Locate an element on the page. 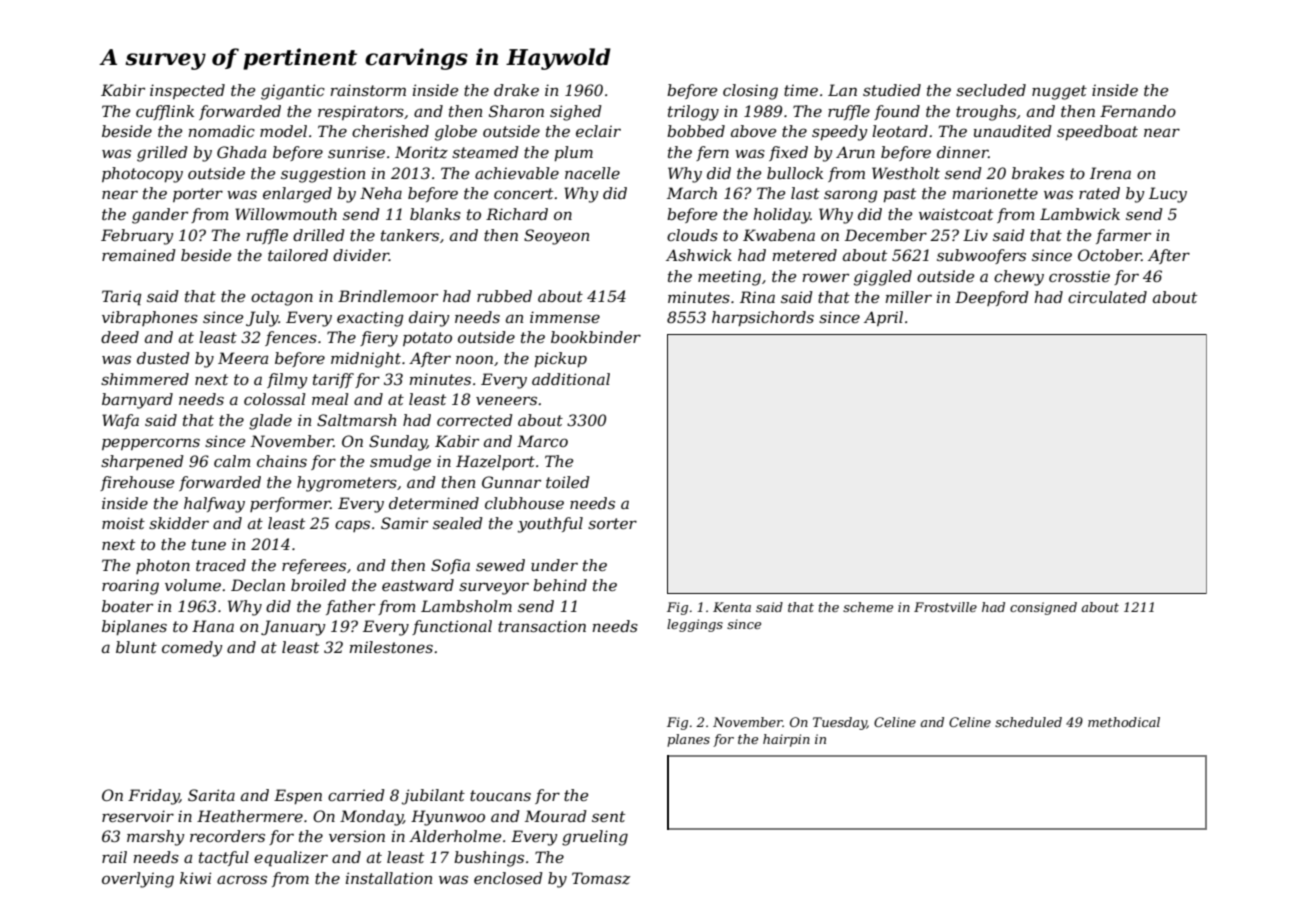 The height and width of the document is (924, 1308). holiday is located at coordinates (781, 216).
